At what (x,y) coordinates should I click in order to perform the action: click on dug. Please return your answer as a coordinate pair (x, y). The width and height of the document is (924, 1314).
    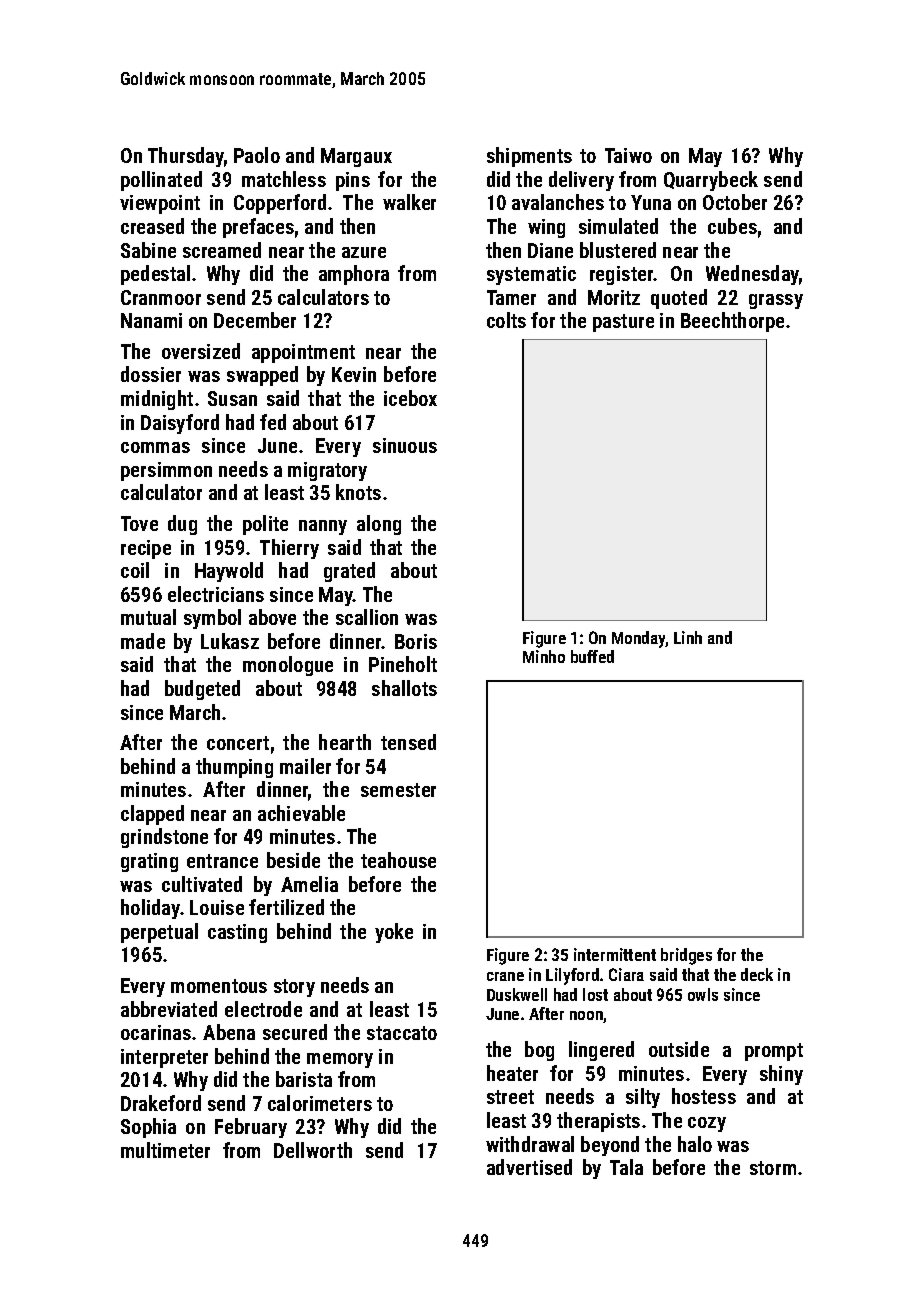
    Looking at the image, I should click on (182, 525).
